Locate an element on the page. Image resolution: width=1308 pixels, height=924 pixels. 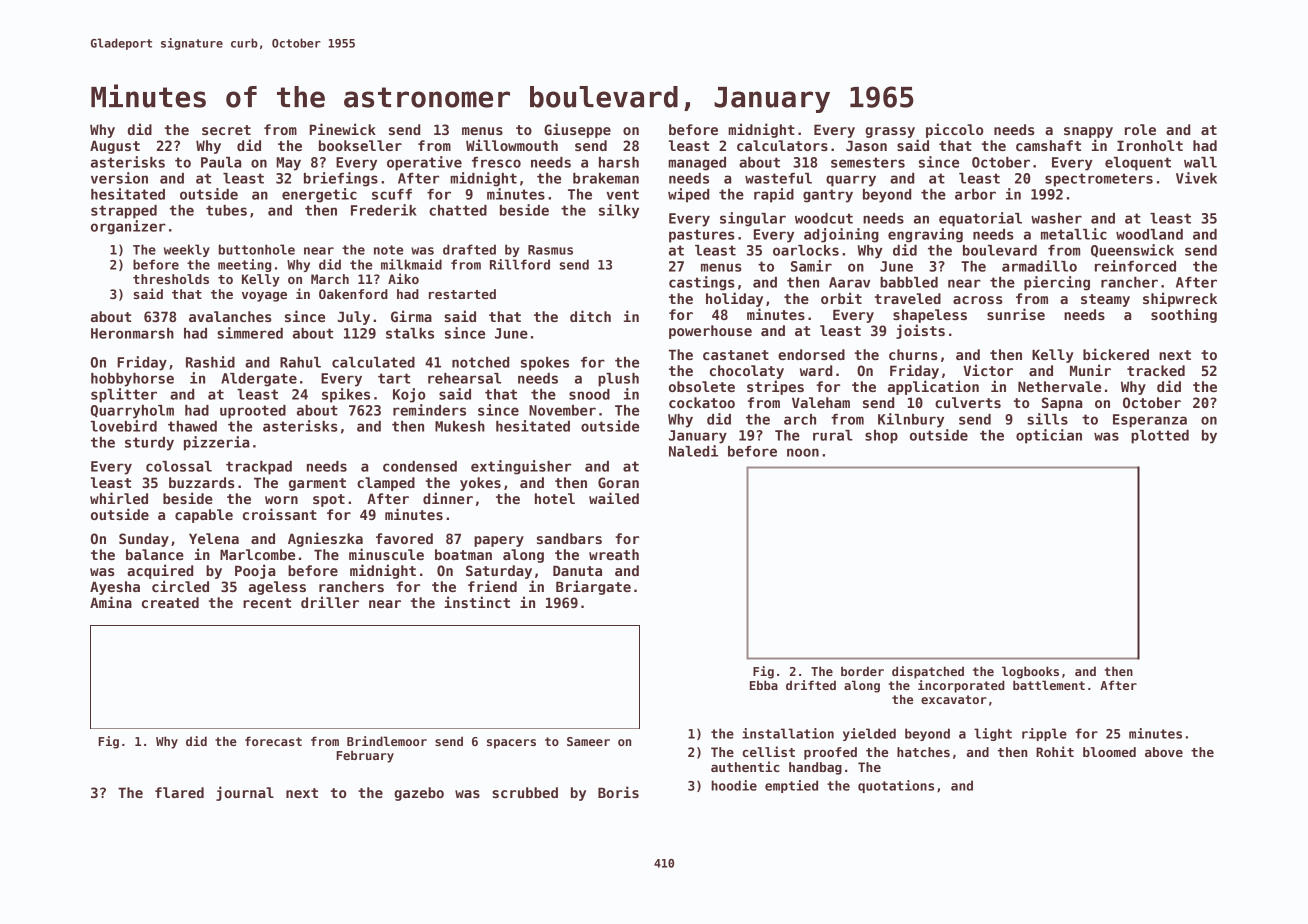
snappy is located at coordinates (1088, 132).
